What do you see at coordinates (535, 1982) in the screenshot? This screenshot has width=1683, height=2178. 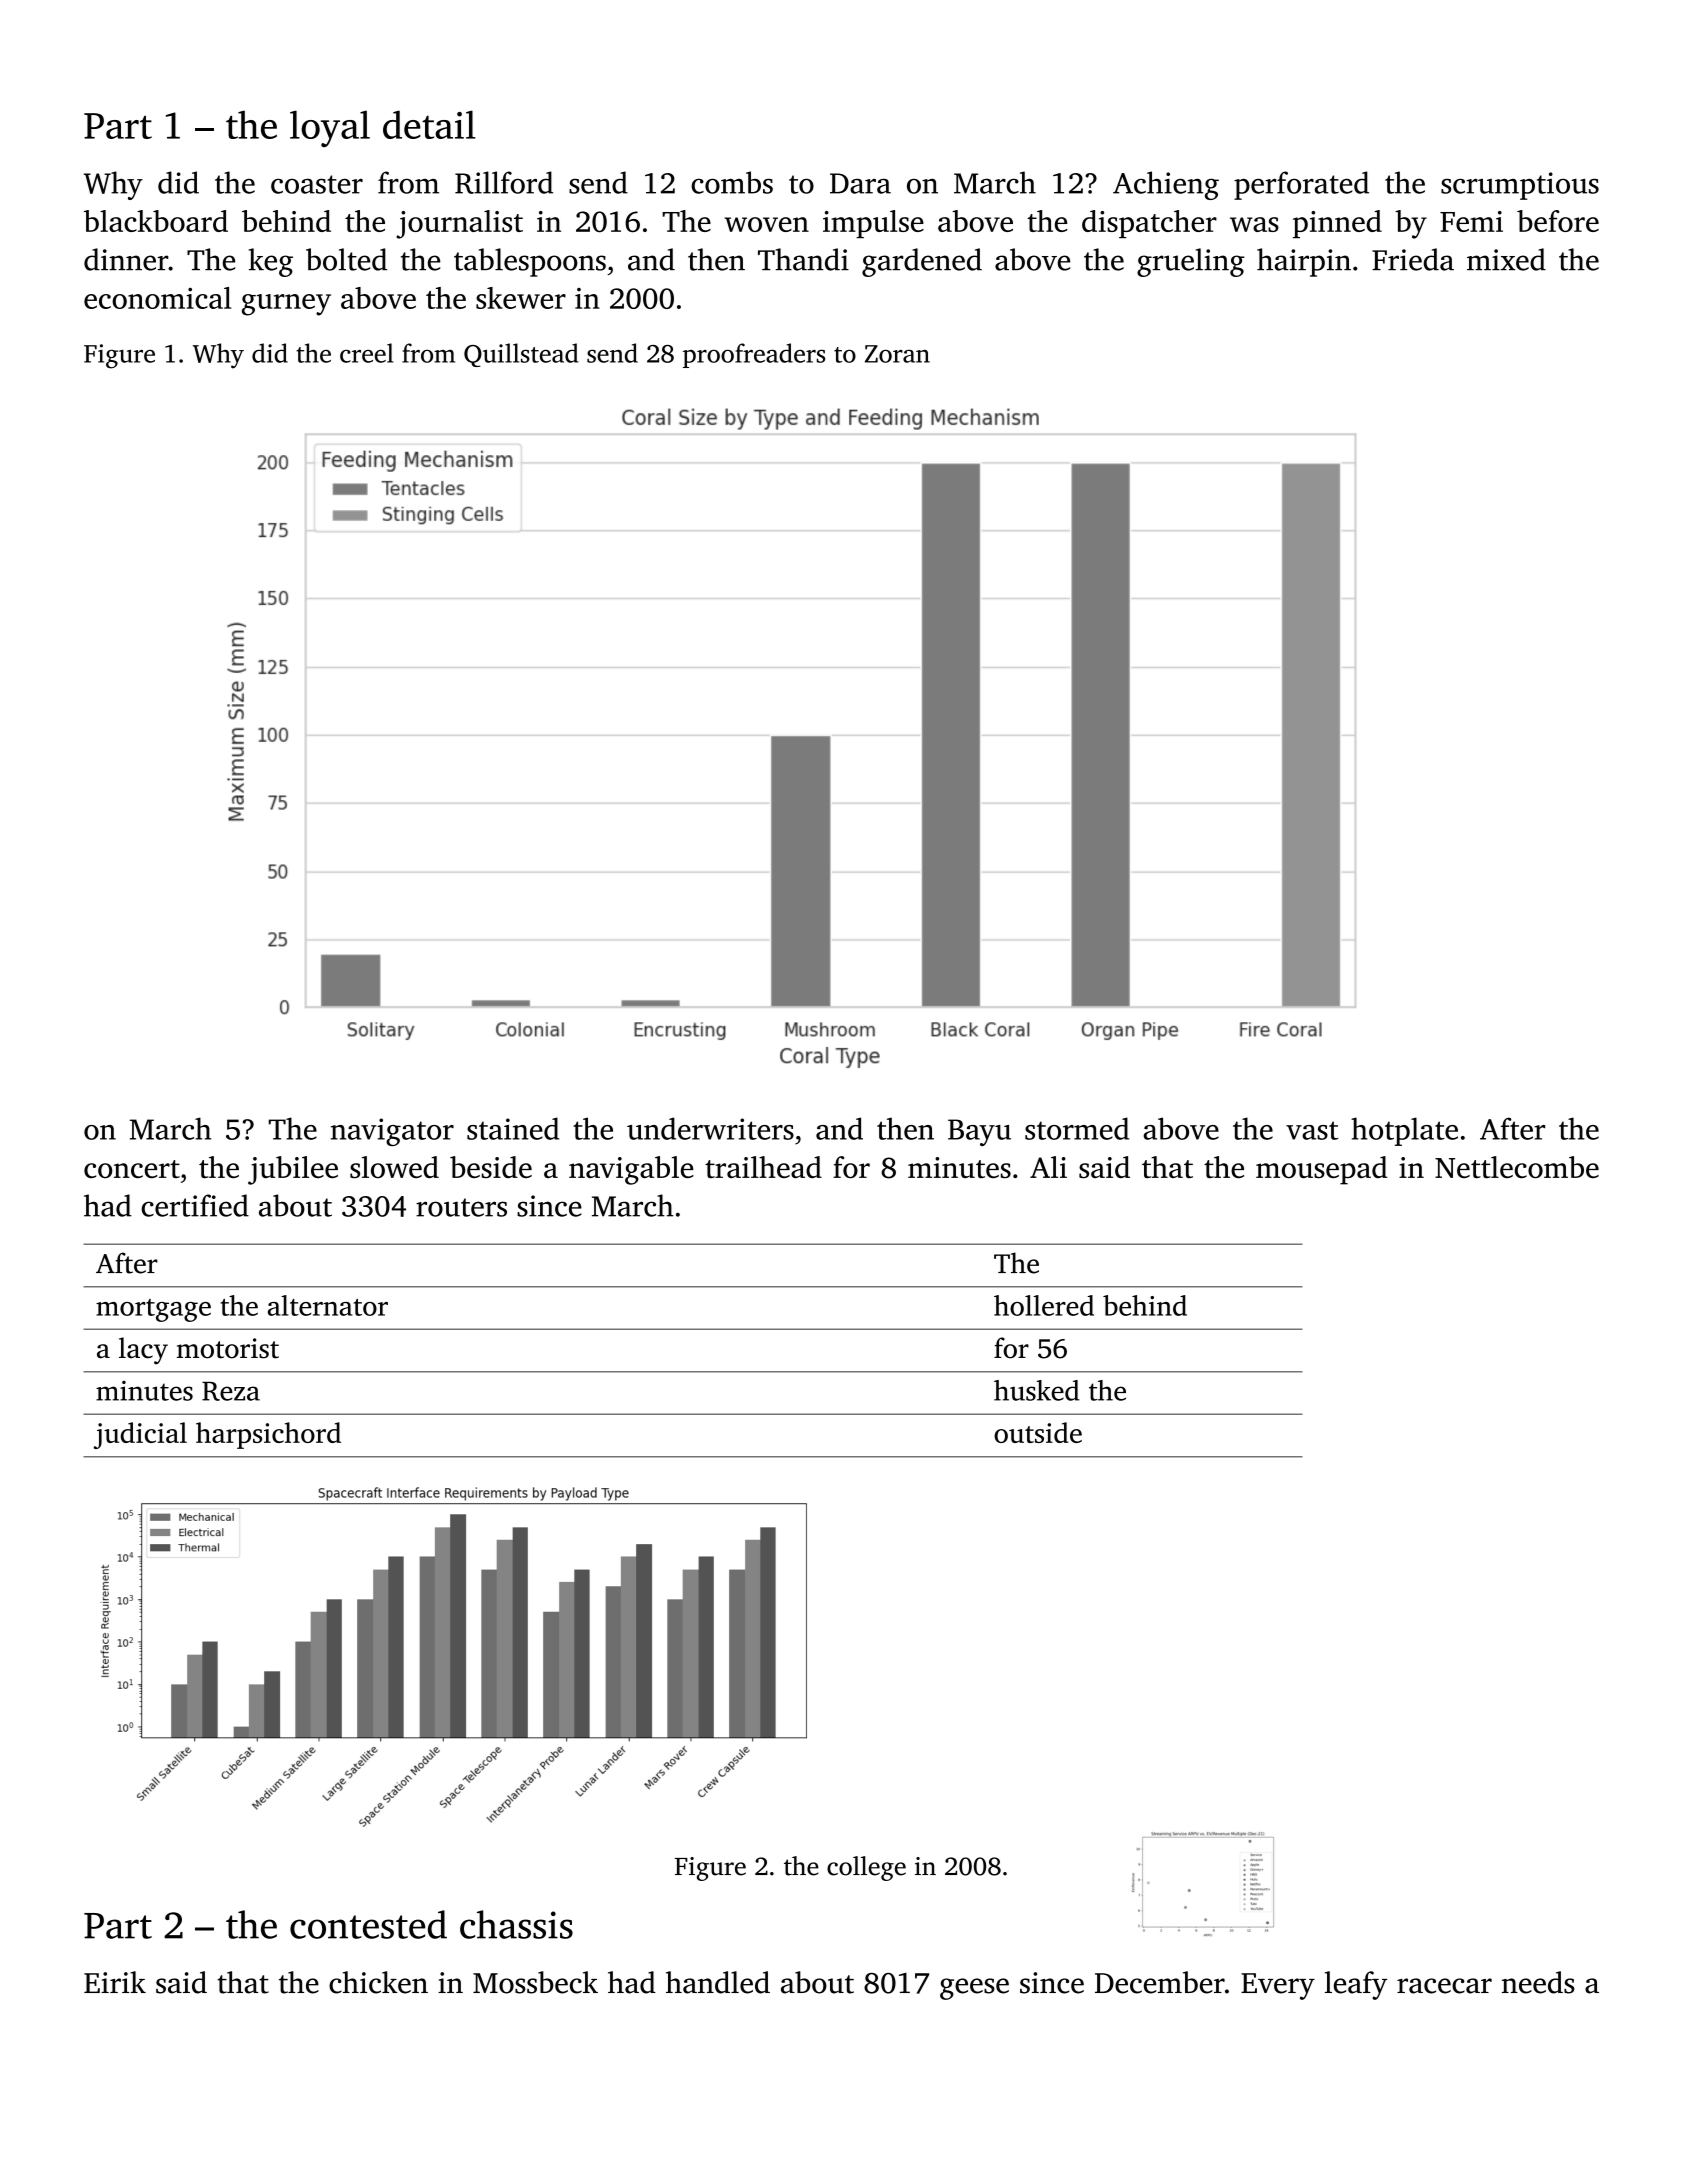 I see `Mossbeck` at bounding box center [535, 1982].
